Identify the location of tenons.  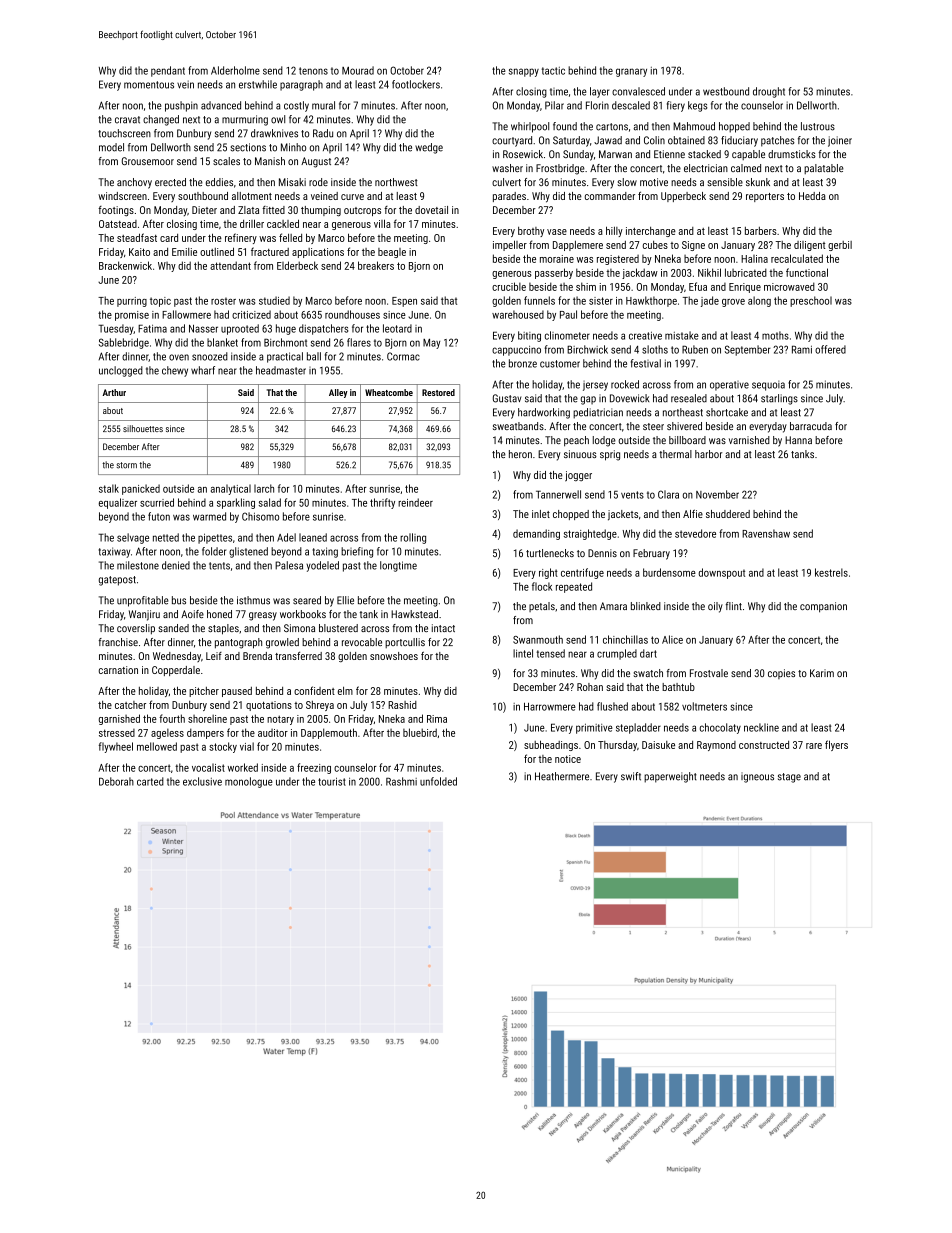
(313, 71).
